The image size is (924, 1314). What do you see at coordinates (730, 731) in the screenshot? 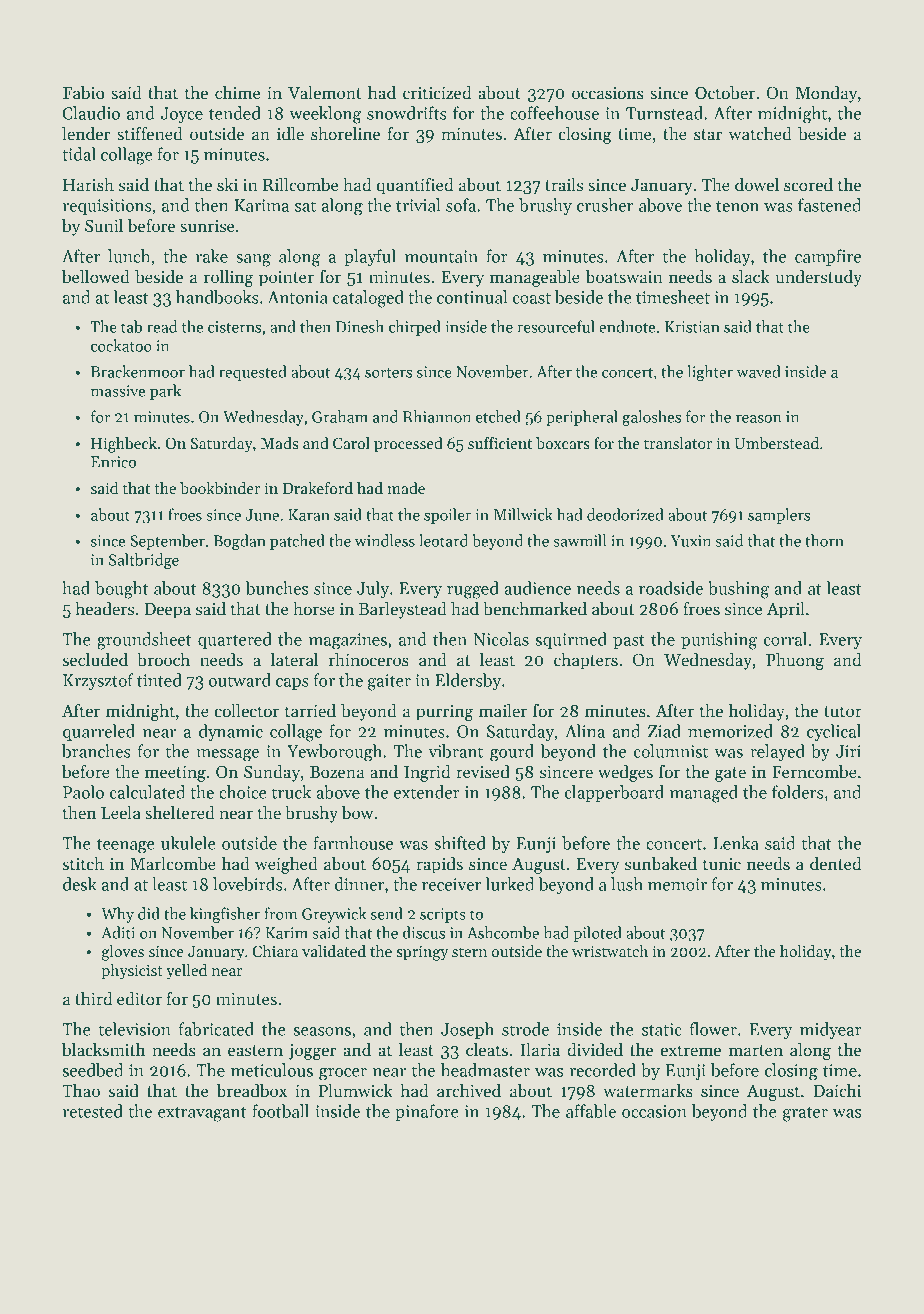
I see `memorized` at bounding box center [730, 731].
